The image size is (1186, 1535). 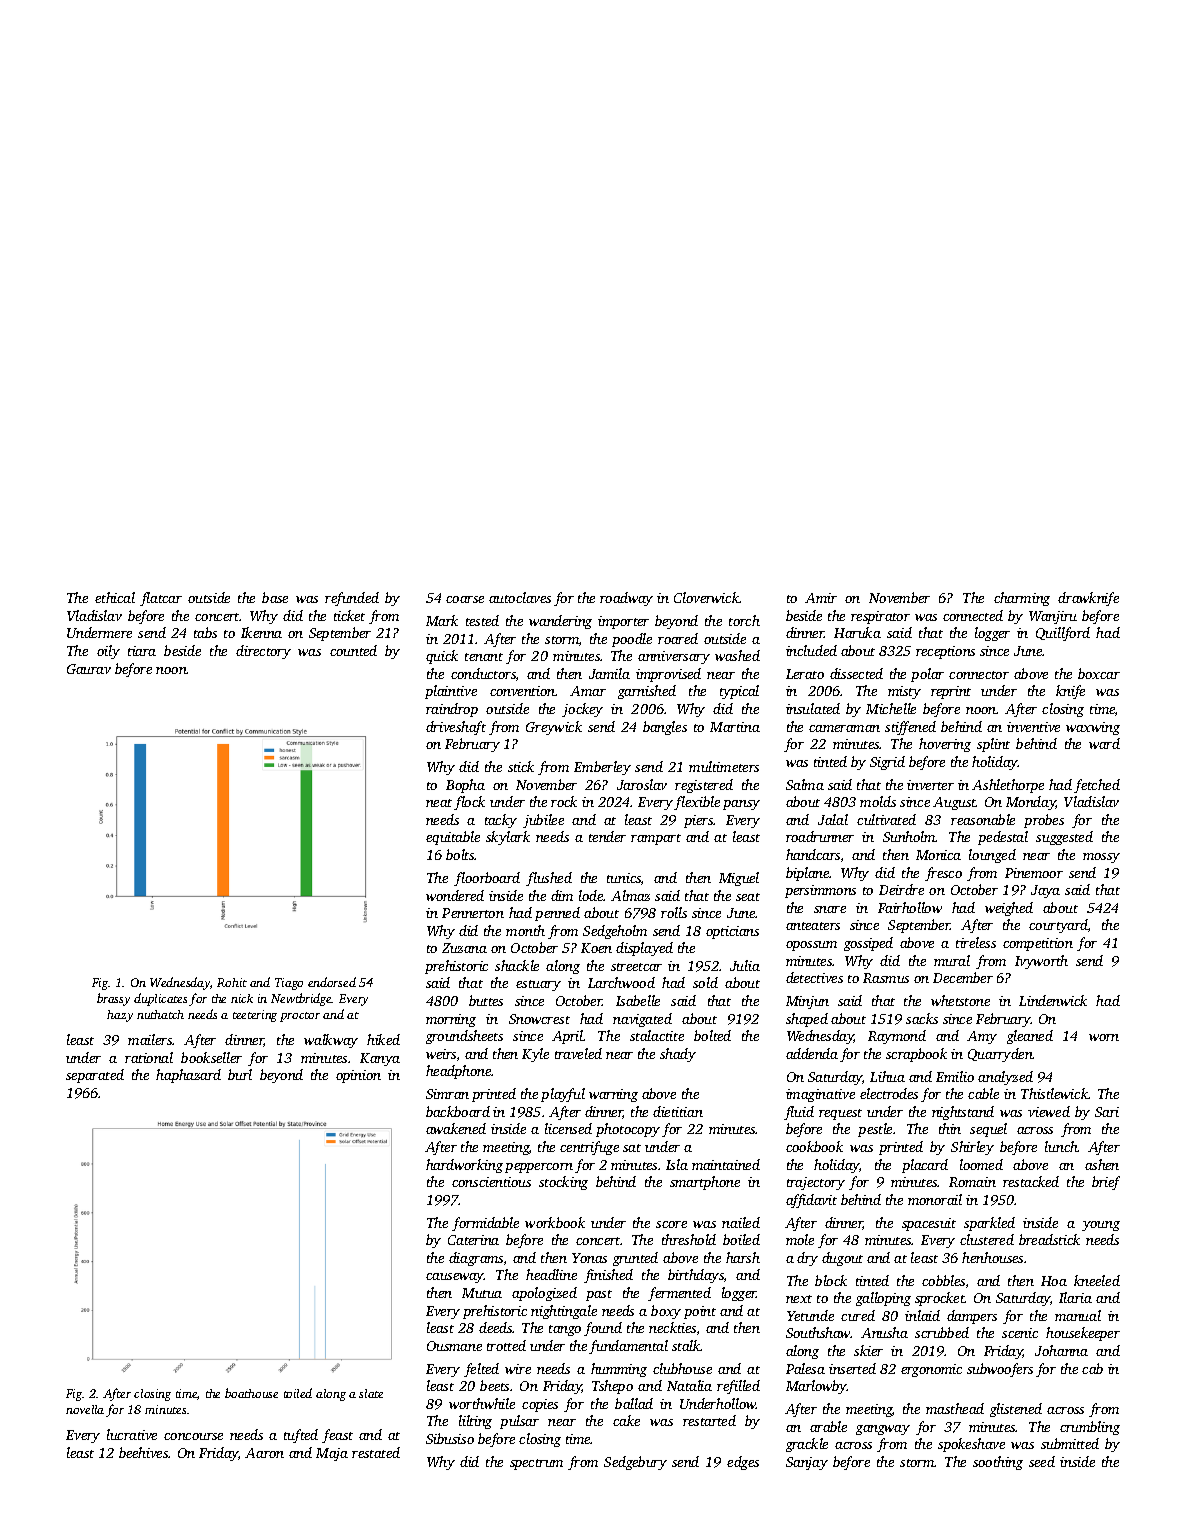 I want to click on roared, so click(x=678, y=638).
